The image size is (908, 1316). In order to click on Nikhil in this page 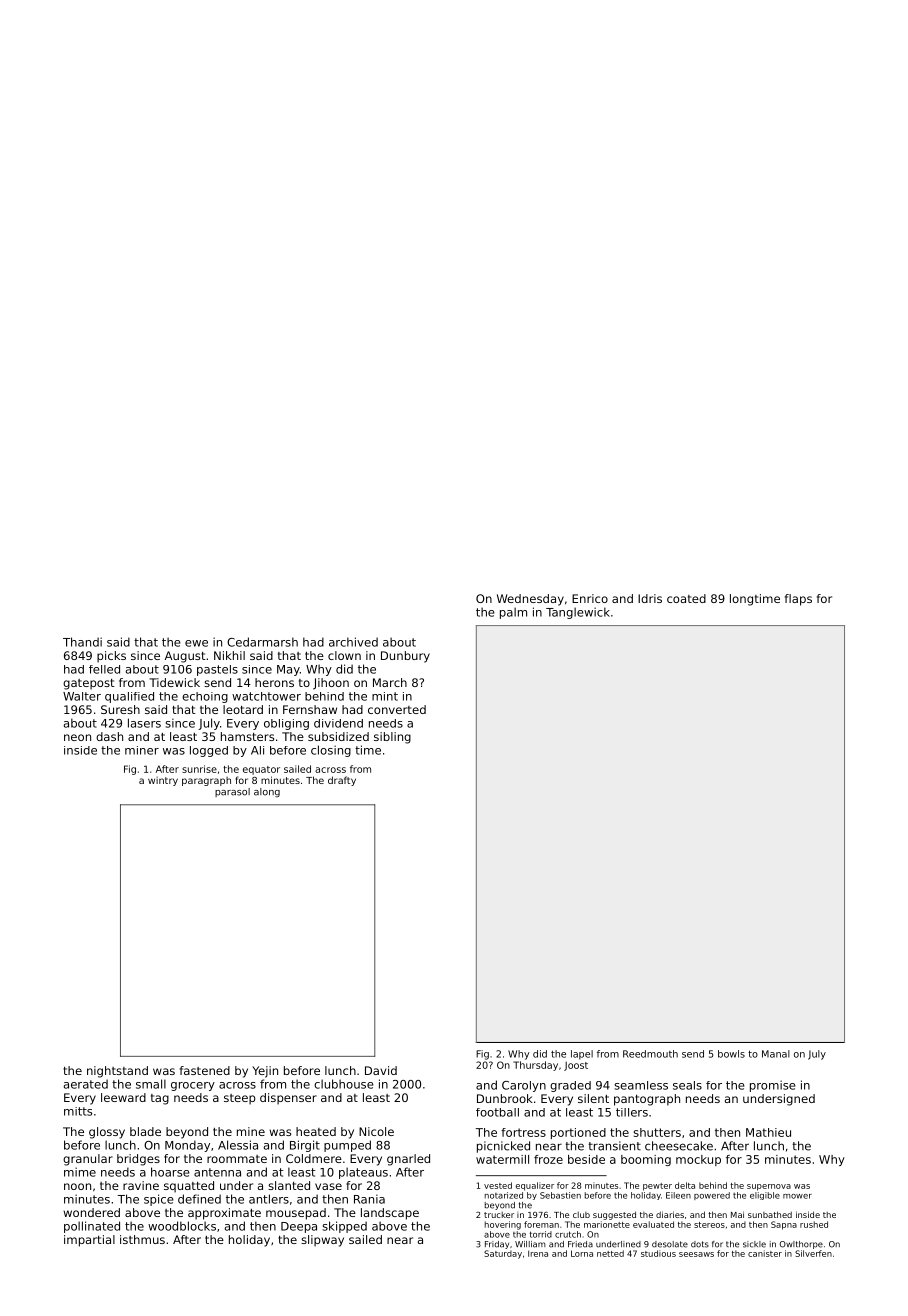, I will do `click(229, 655)`.
